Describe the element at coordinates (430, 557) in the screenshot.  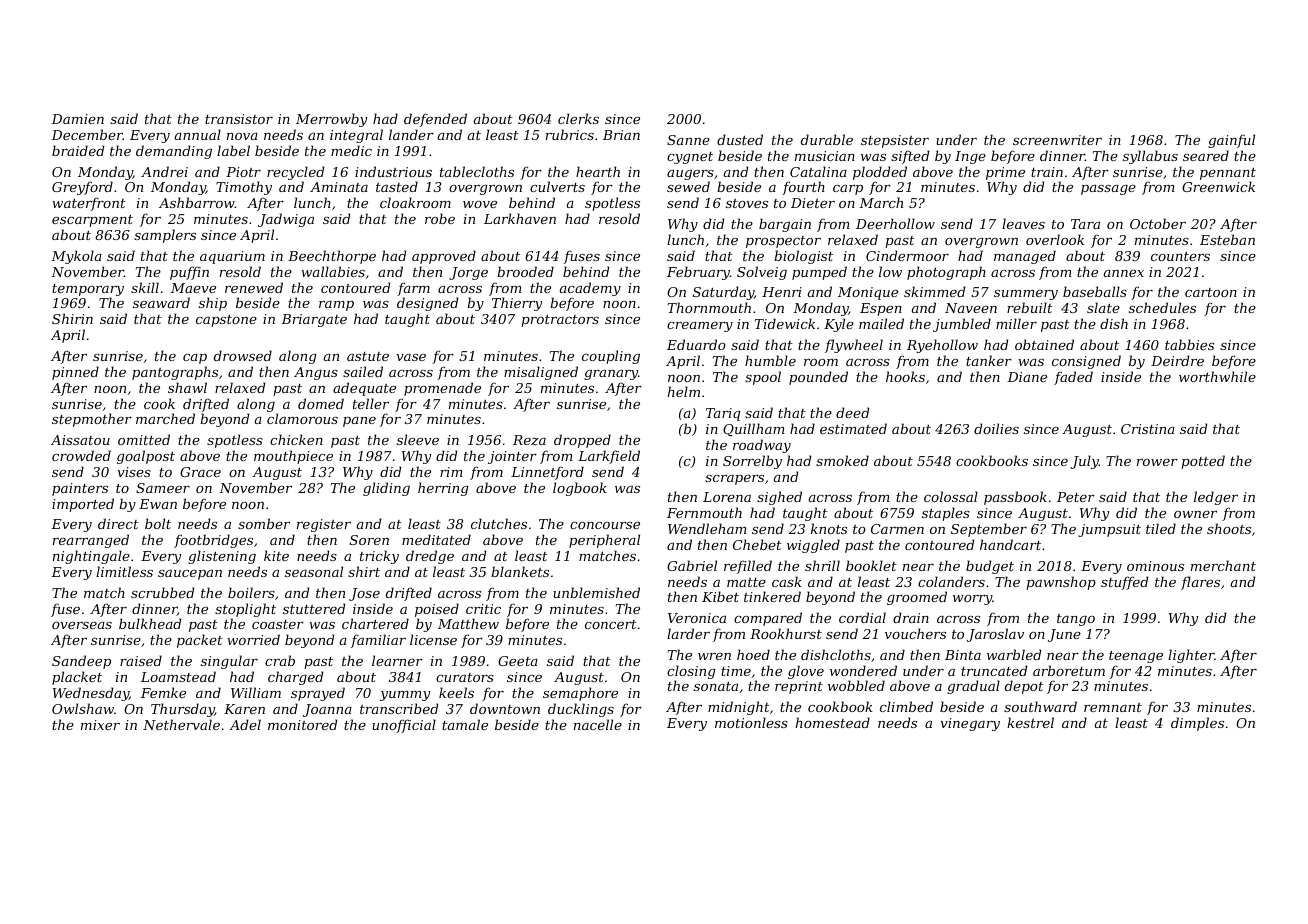
I see `dredge` at that location.
